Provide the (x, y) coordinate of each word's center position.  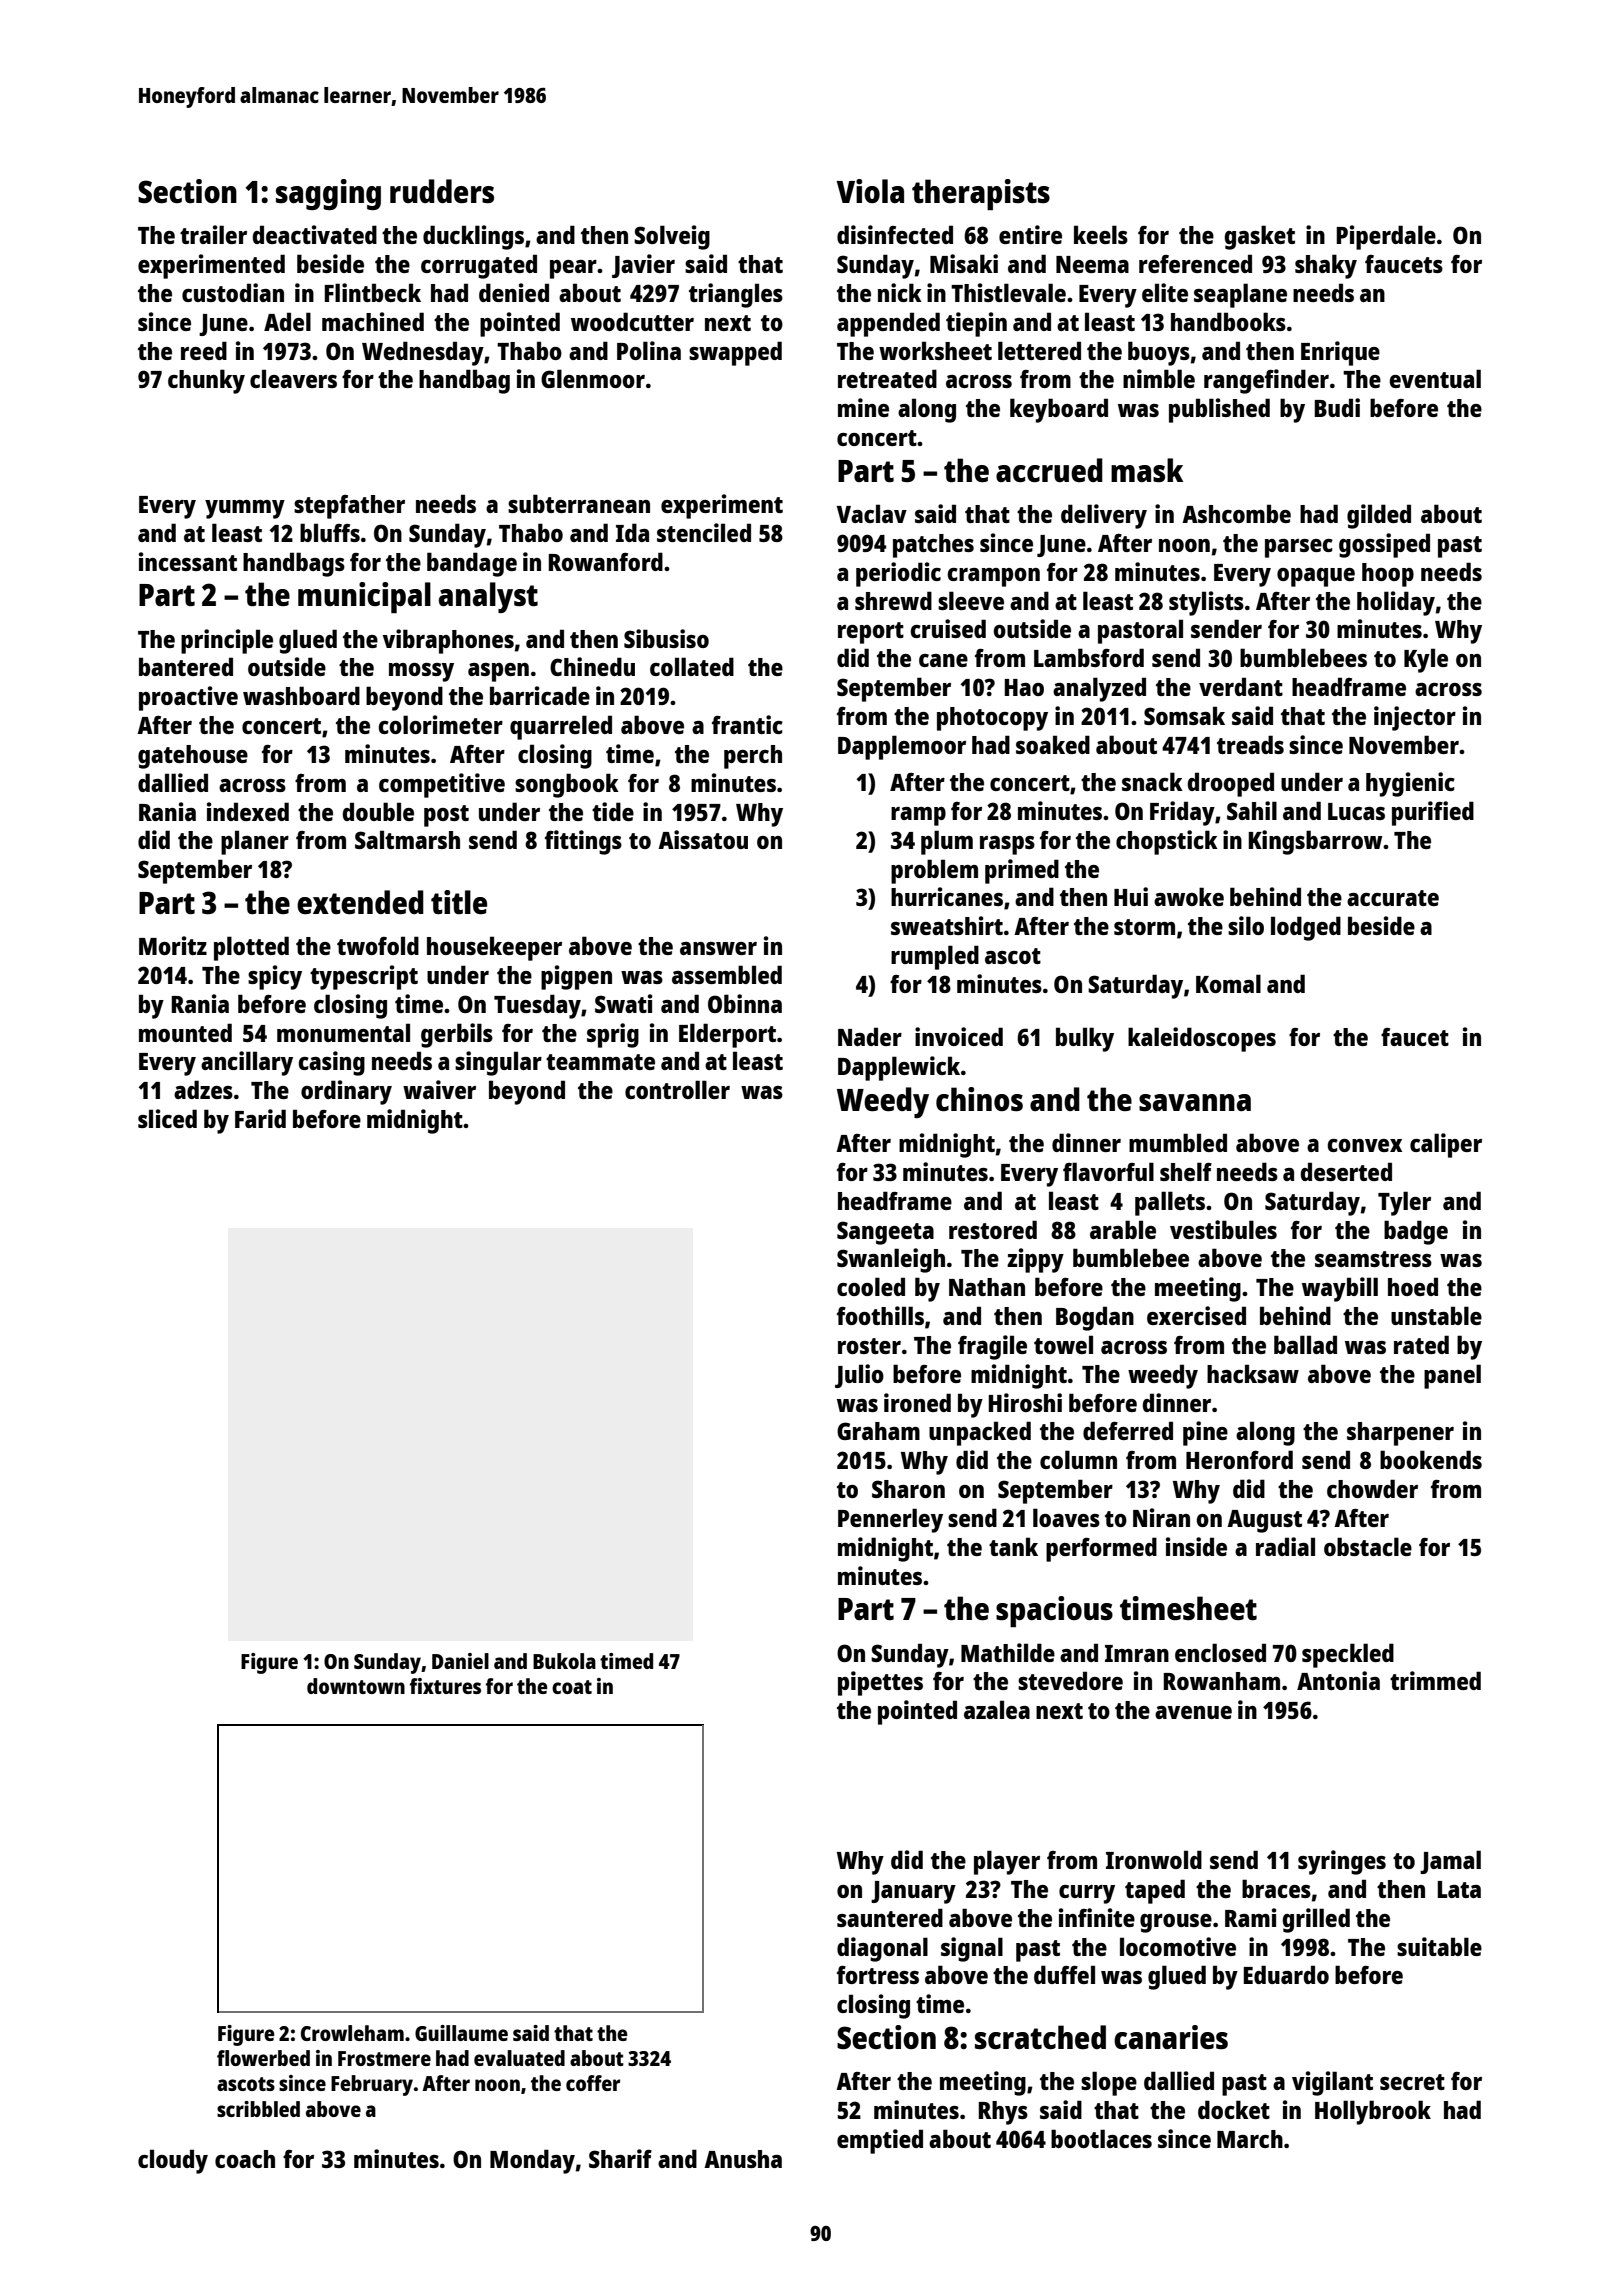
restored (993, 1229)
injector (1415, 718)
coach (245, 2159)
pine (1205, 1433)
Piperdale (1386, 237)
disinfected (895, 234)
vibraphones (448, 641)
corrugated (479, 266)
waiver (439, 1089)
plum (947, 842)
